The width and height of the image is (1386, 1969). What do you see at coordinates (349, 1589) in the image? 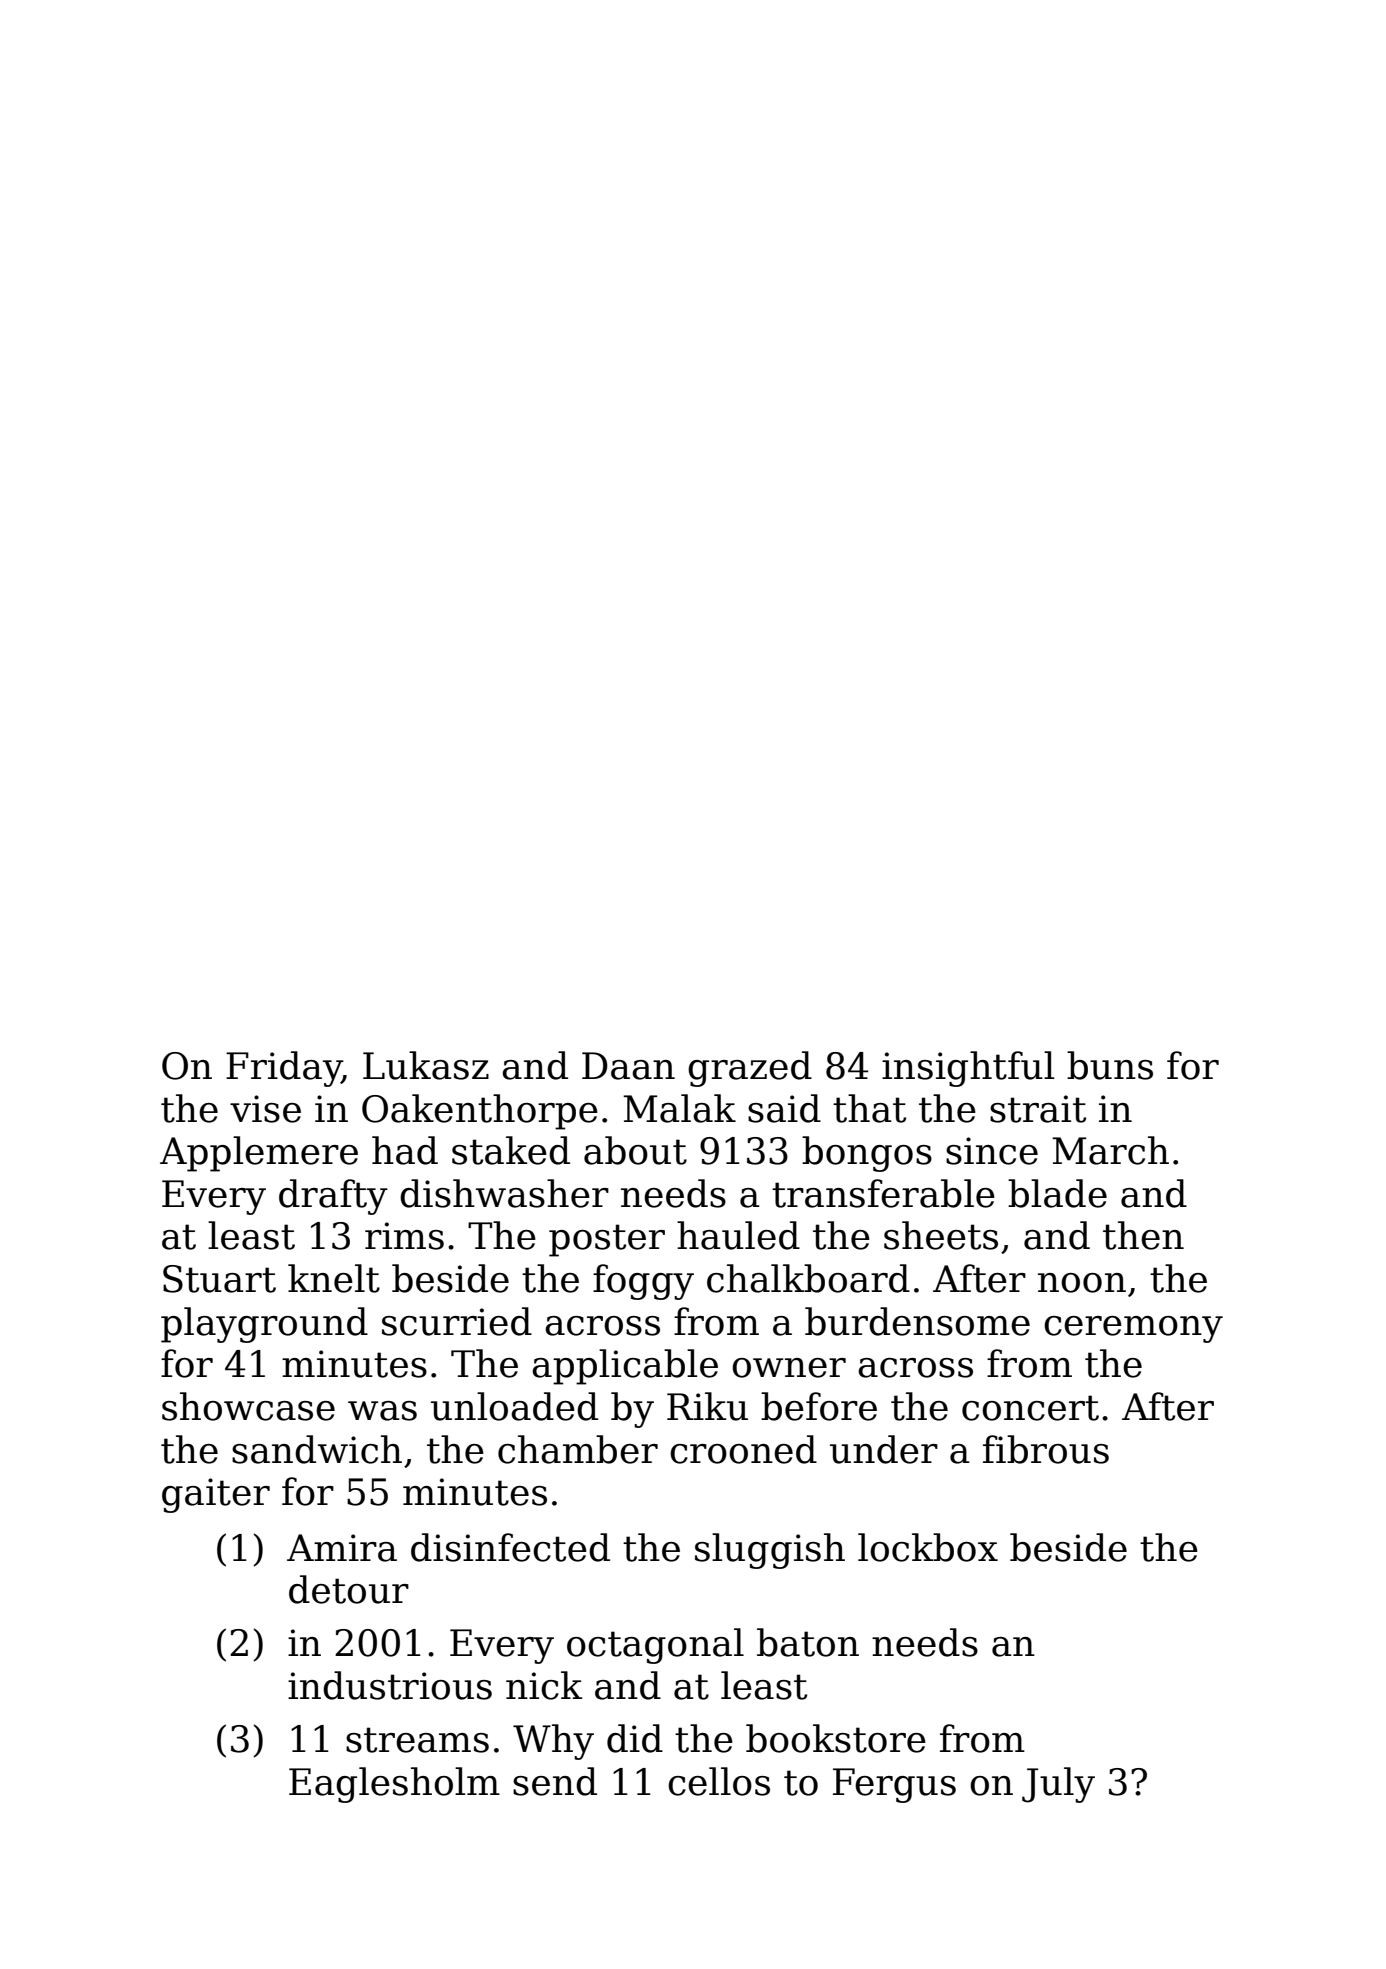
I see `detour` at bounding box center [349, 1589].
